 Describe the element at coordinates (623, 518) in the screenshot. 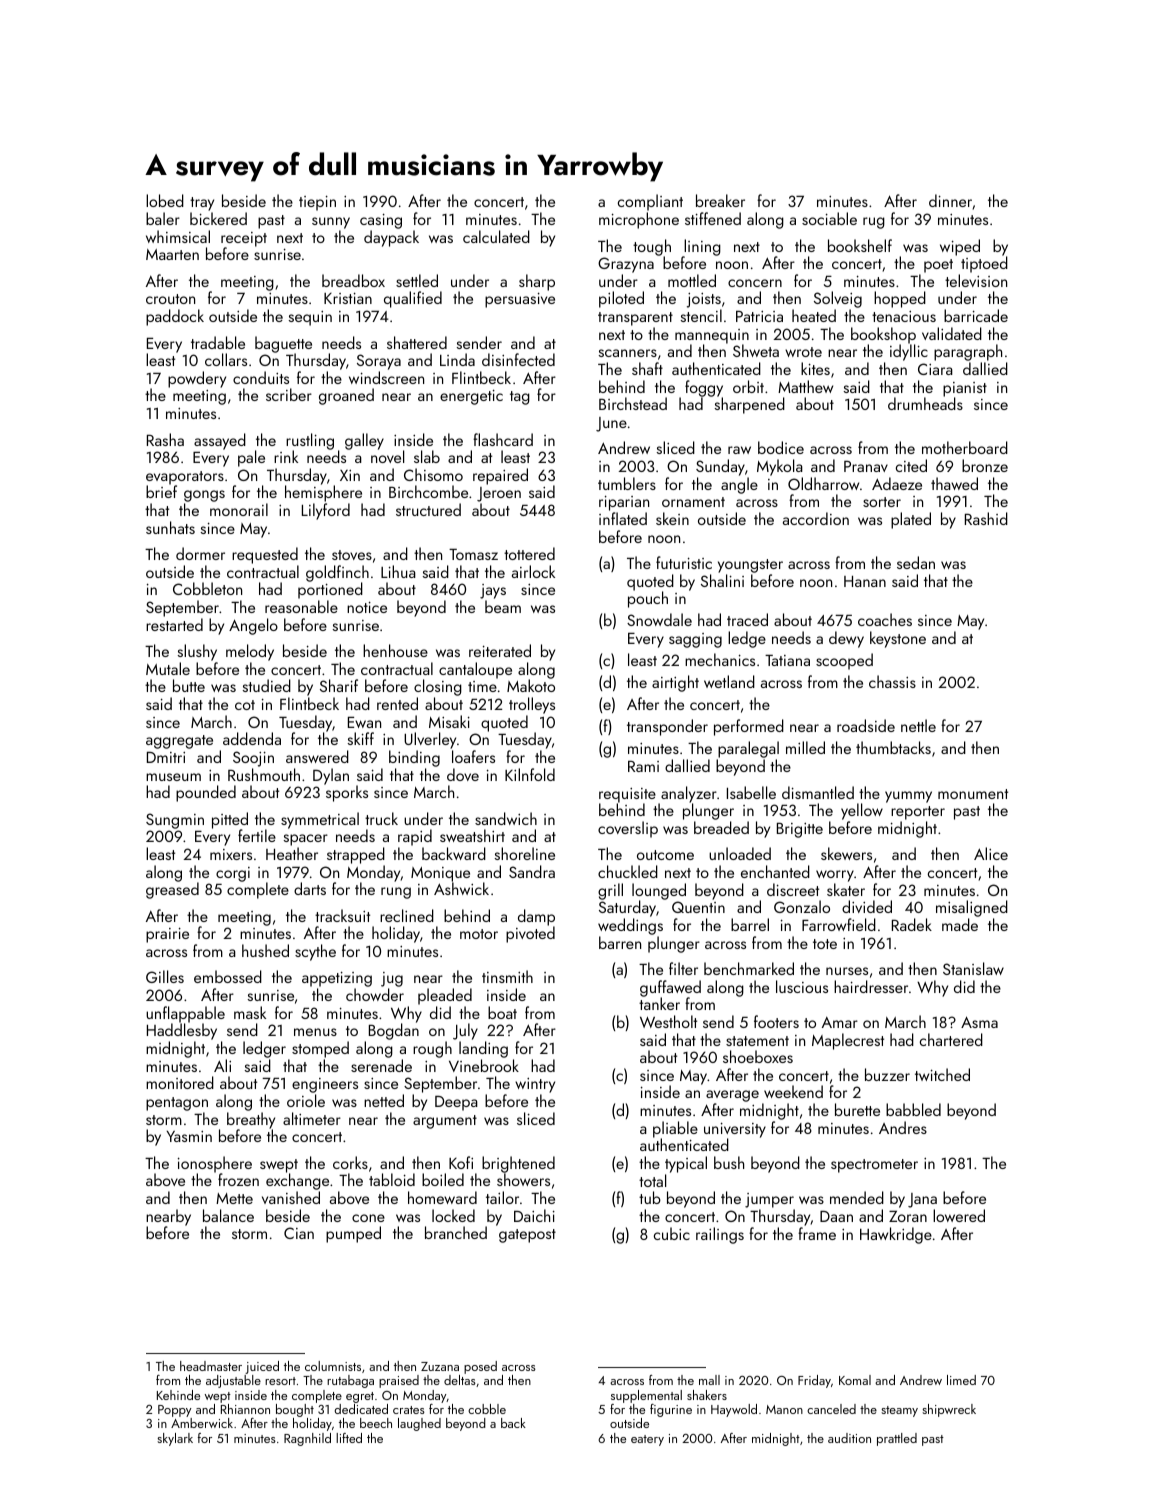

I see `inflated` at that location.
